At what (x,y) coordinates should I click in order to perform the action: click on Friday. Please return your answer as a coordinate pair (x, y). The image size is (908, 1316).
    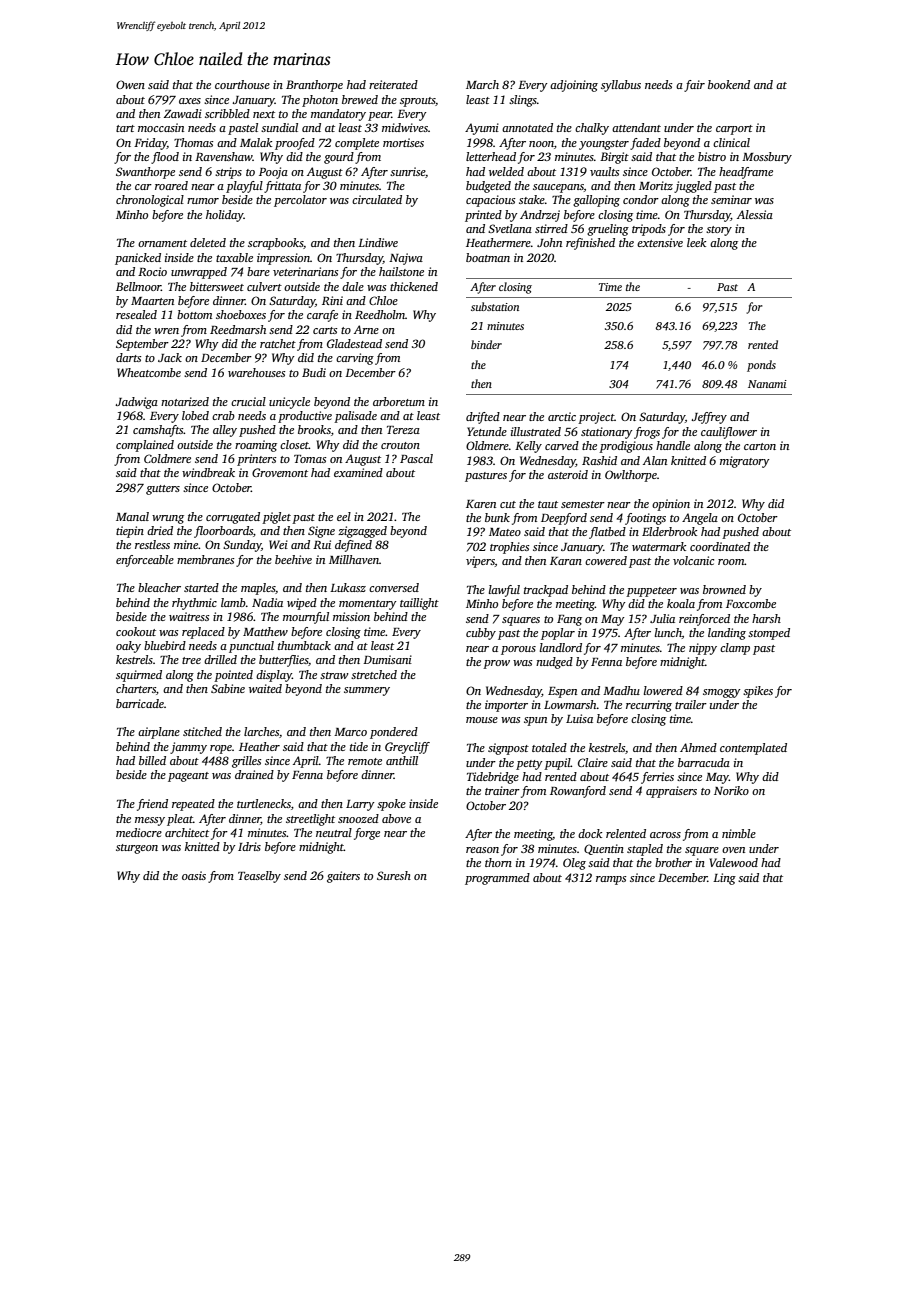
    Looking at the image, I should click on (150, 144).
